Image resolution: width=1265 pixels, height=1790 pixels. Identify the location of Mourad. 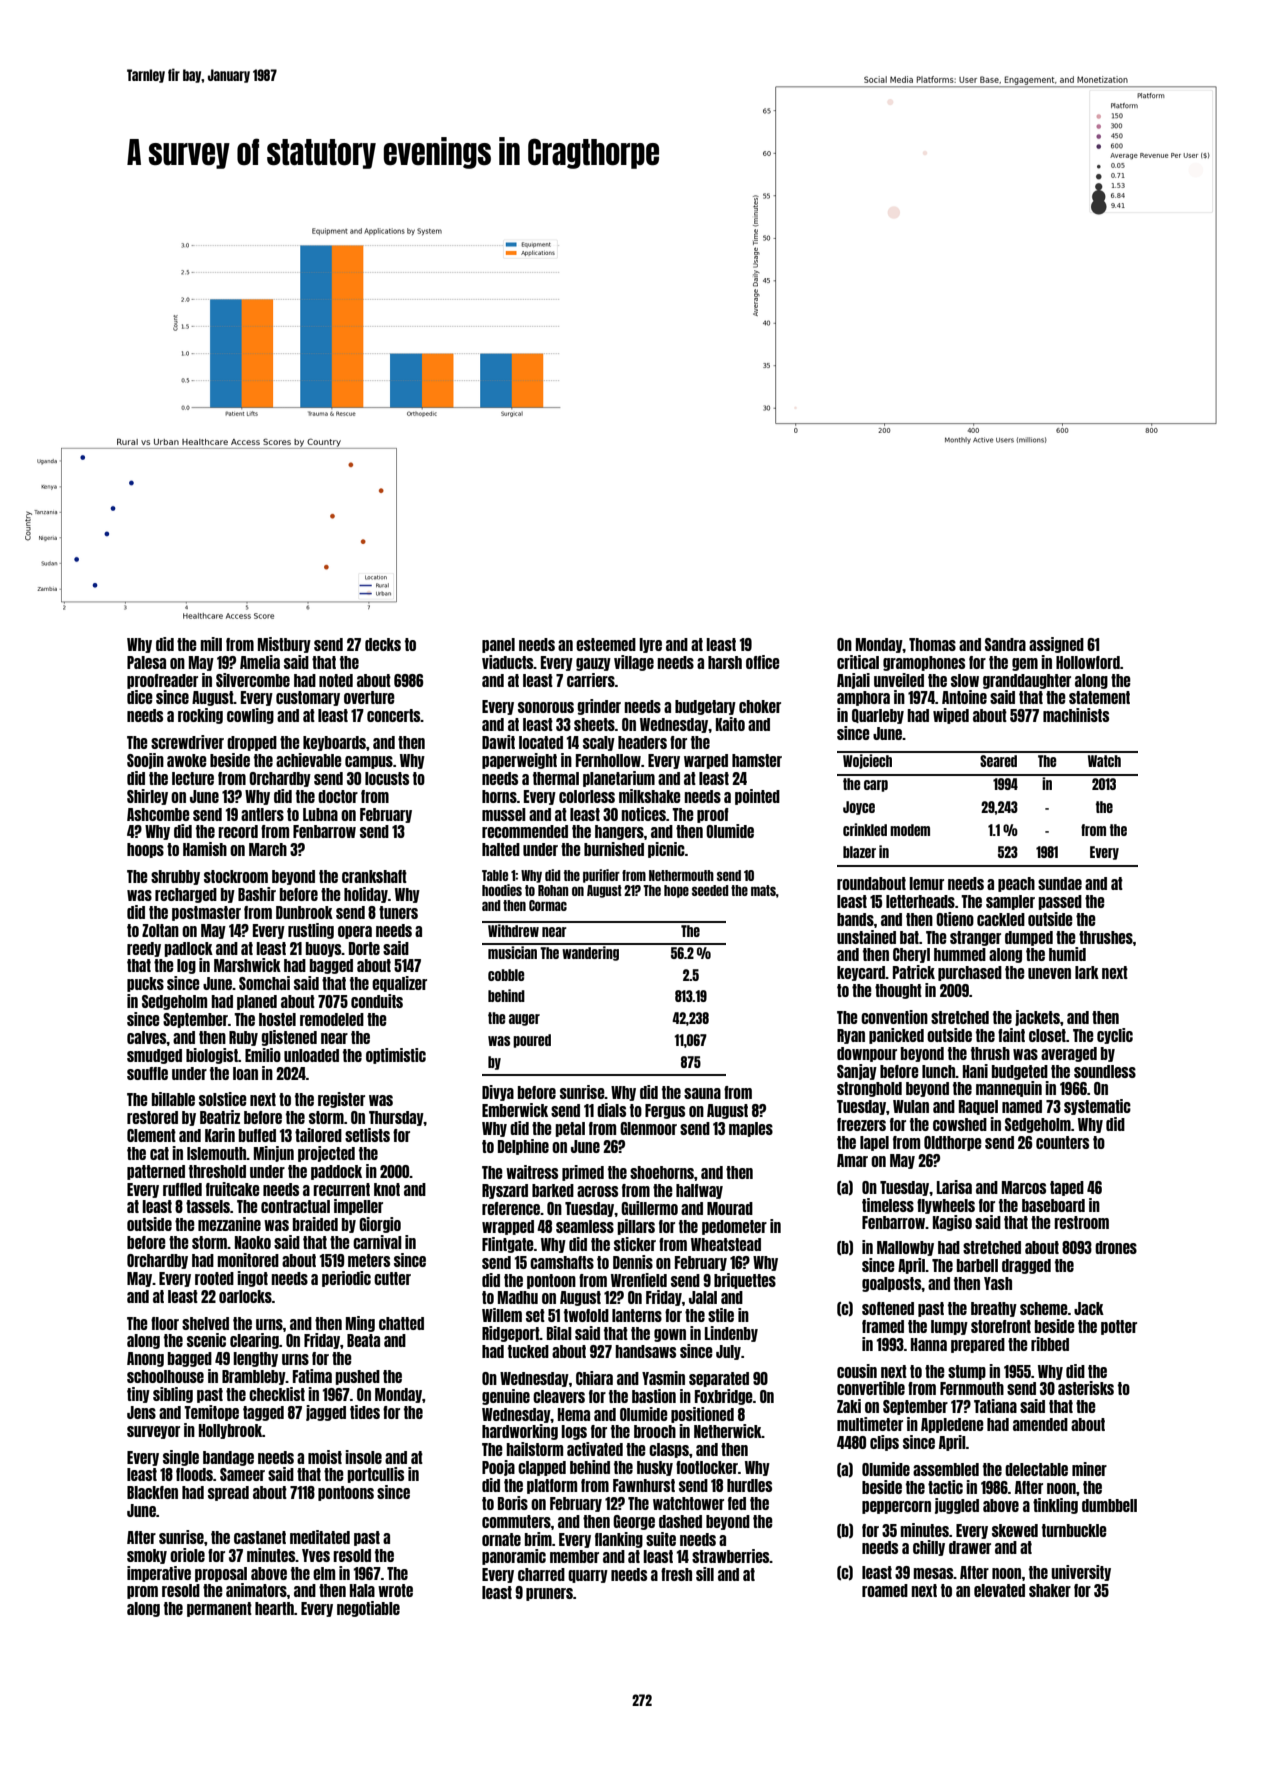
(730, 1208).
